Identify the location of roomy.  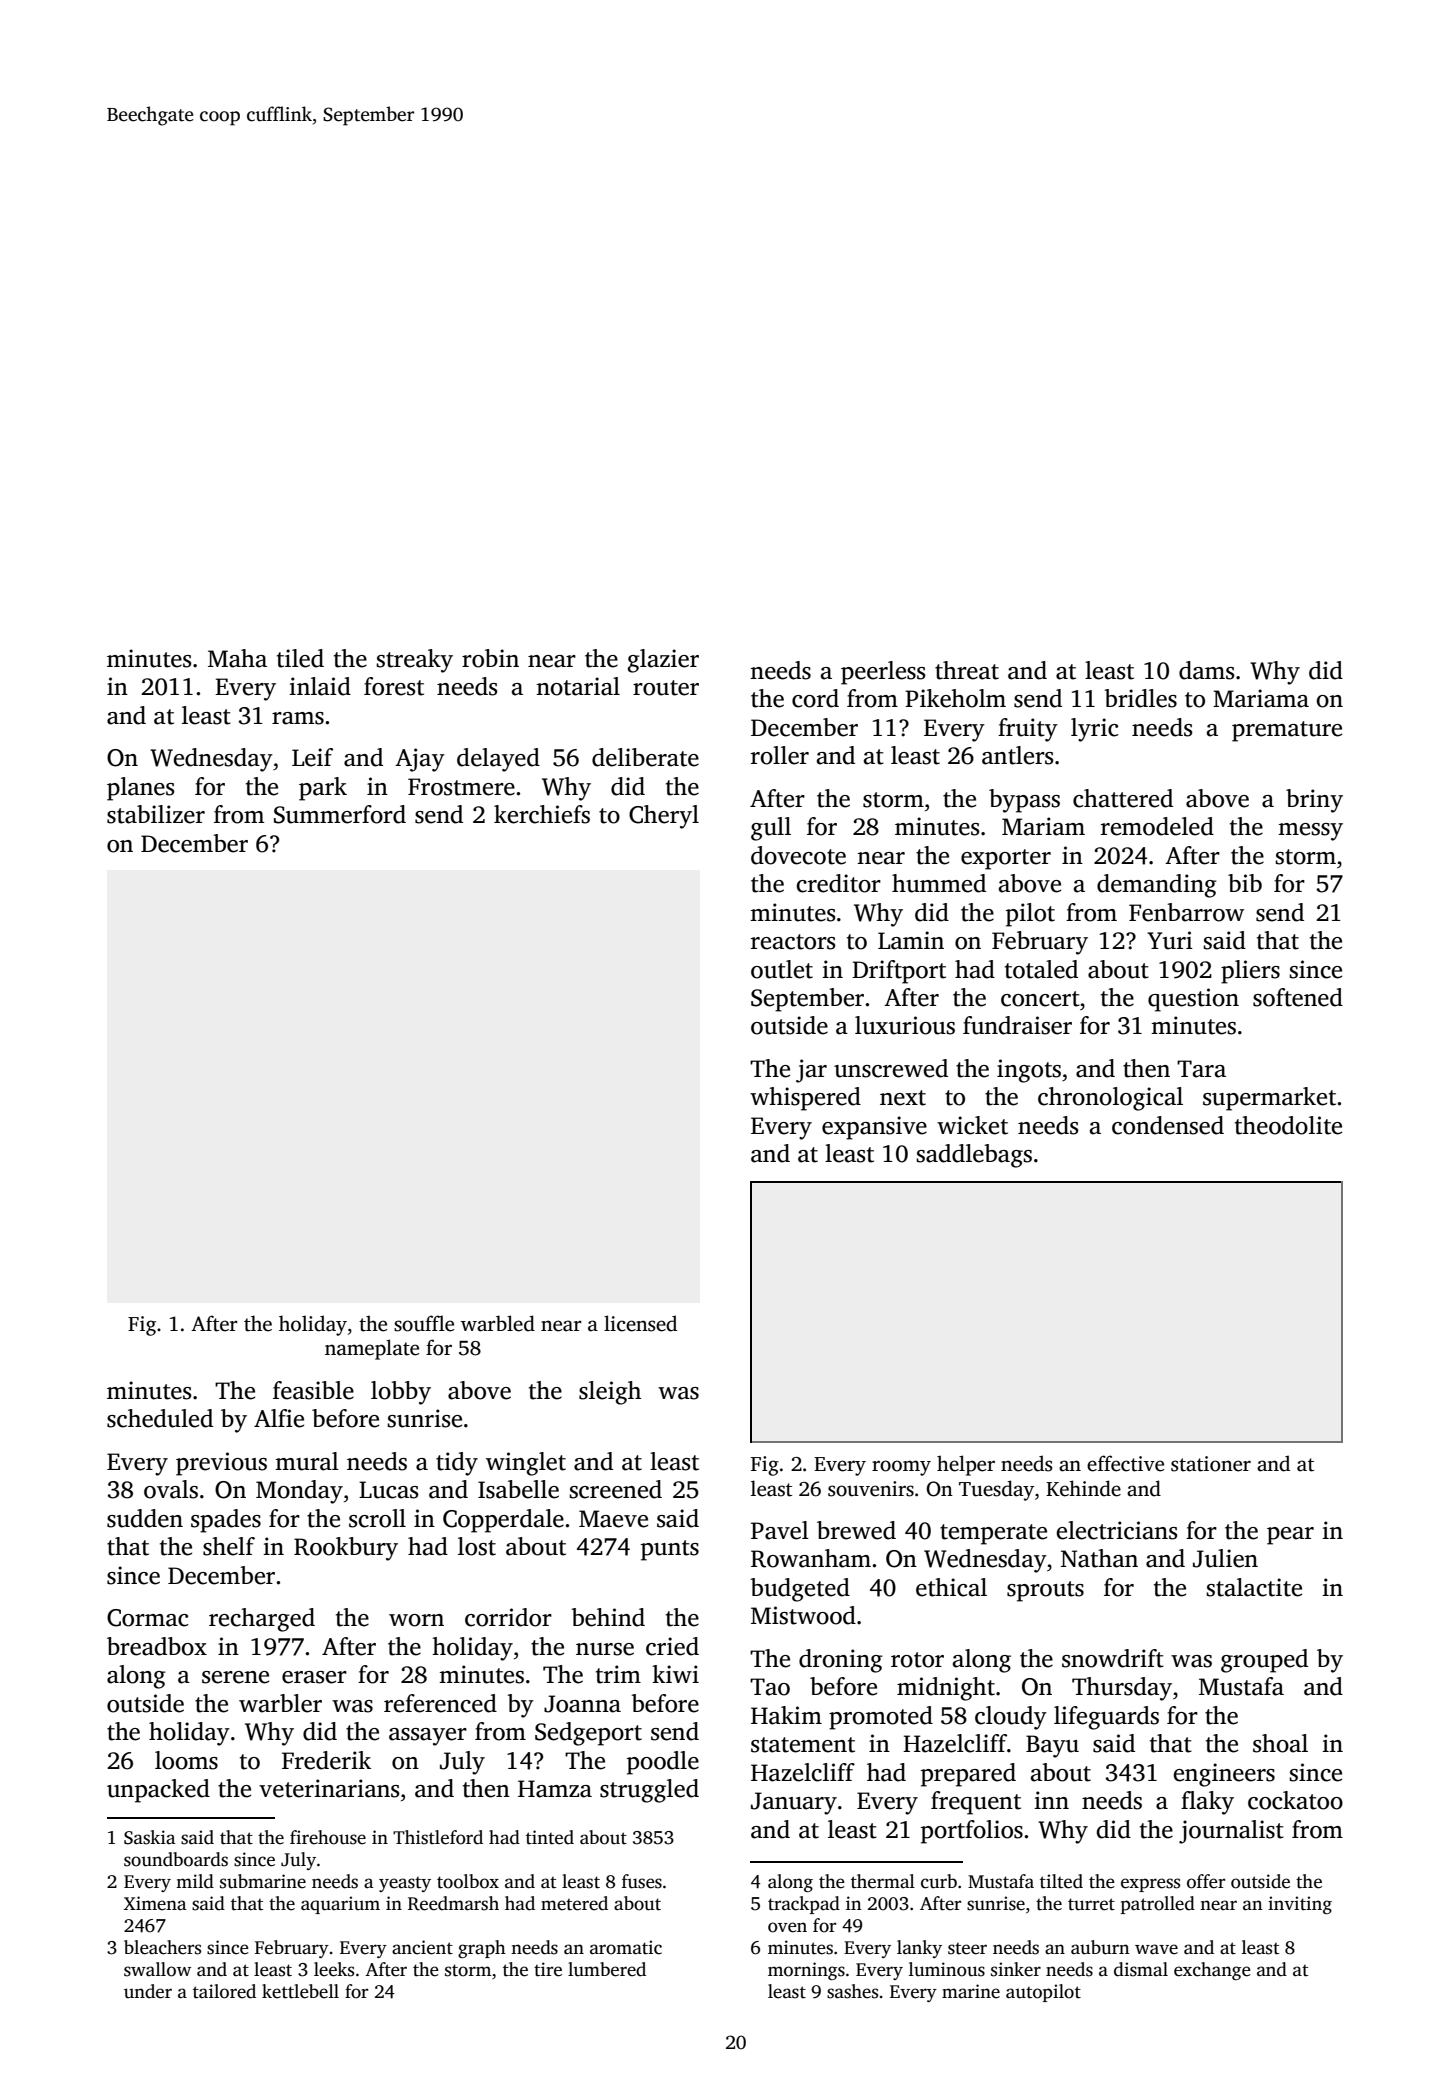
(901, 1468).
